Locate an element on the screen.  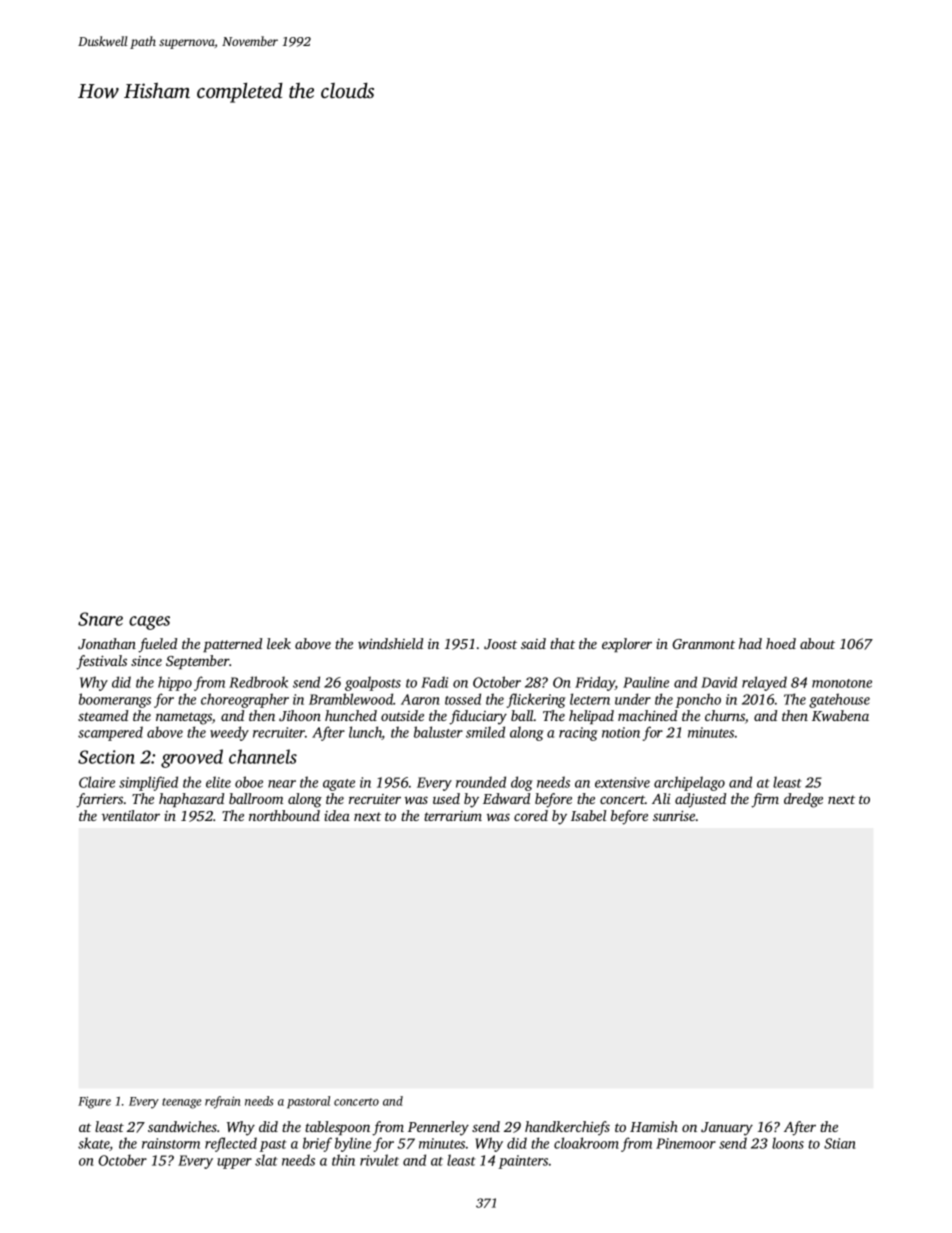
upper is located at coordinates (234, 1163).
